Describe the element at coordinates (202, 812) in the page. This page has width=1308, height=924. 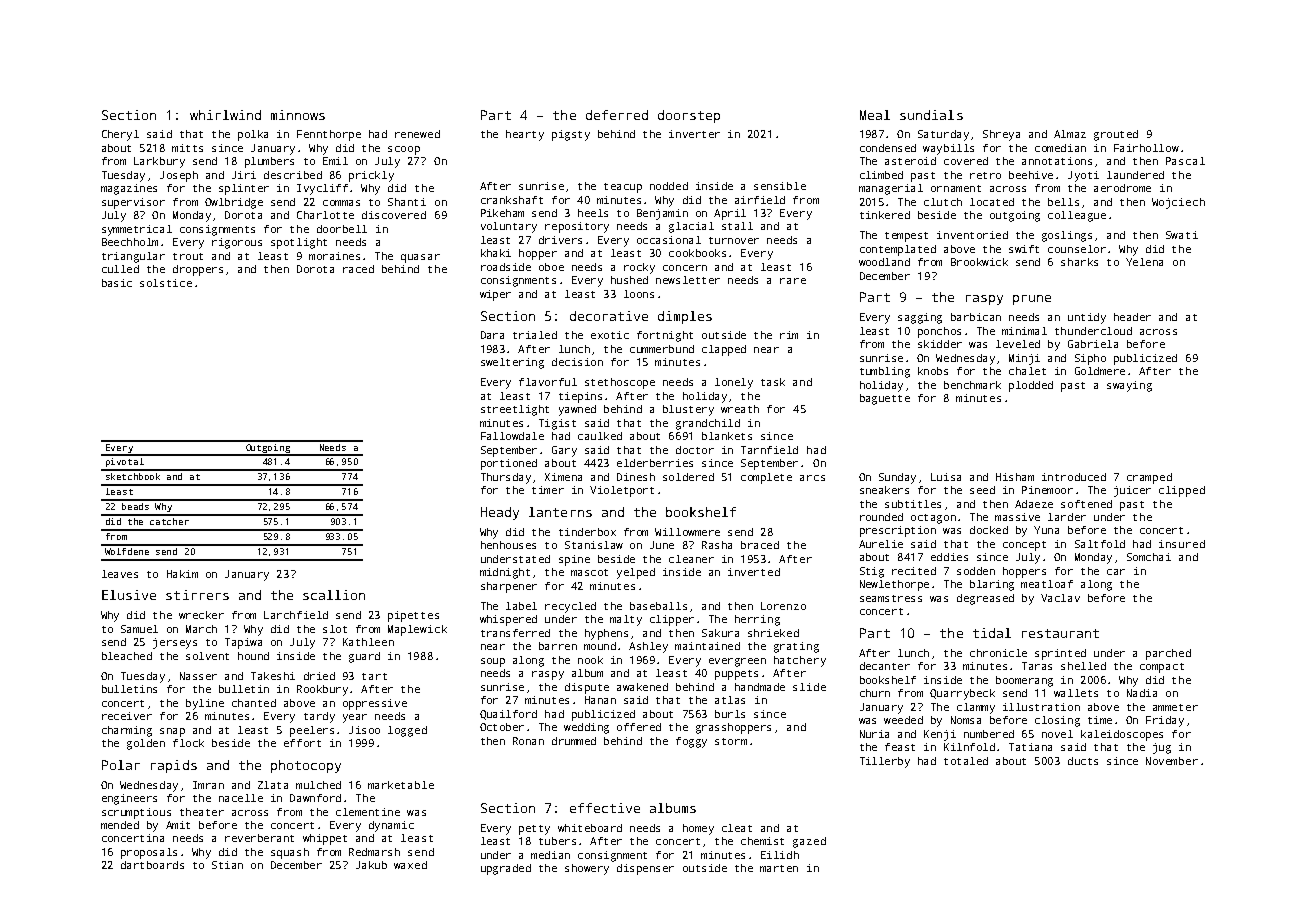
I see `theater` at that location.
